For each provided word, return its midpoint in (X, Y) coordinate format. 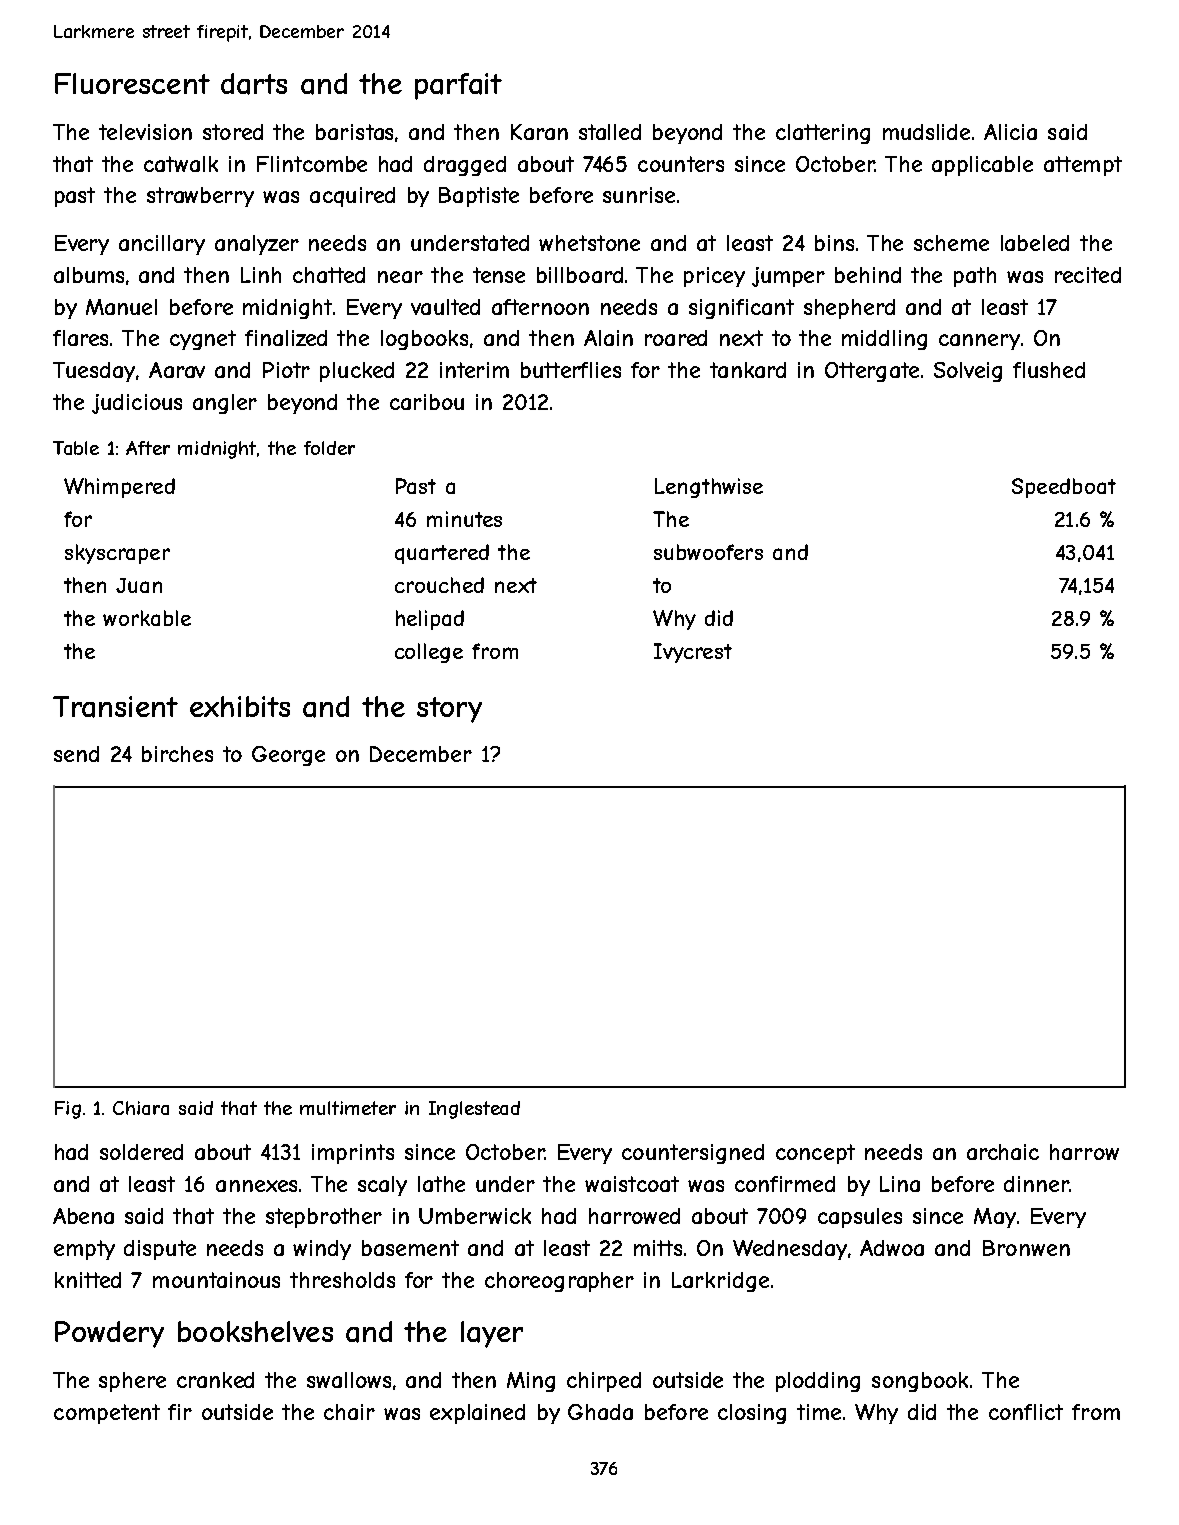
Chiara (141, 1108)
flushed (1049, 370)
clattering (823, 134)
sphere (132, 1382)
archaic (1003, 1152)
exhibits (240, 706)
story (449, 710)
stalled (610, 132)
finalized (286, 338)
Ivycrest (693, 653)
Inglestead (474, 1110)
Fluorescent (132, 83)
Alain (608, 338)
